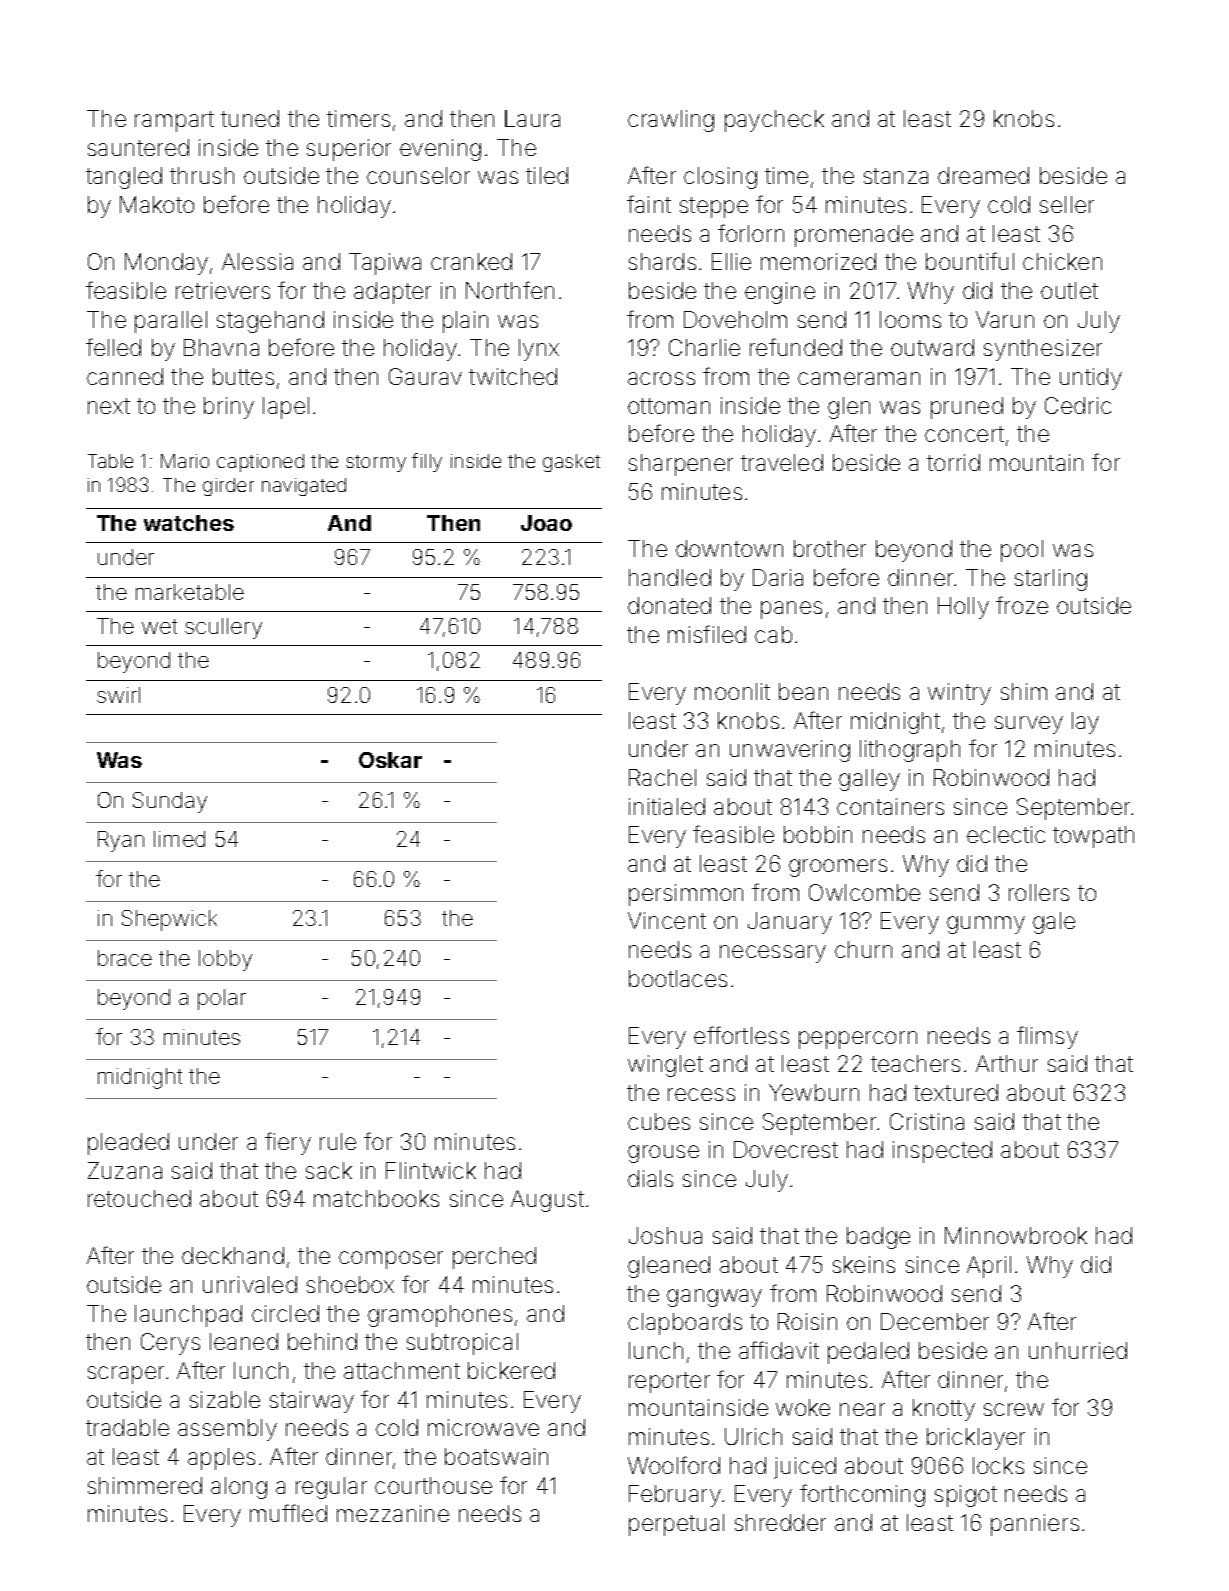  What do you see at coordinates (661, 378) in the document?
I see `across` at bounding box center [661, 378].
